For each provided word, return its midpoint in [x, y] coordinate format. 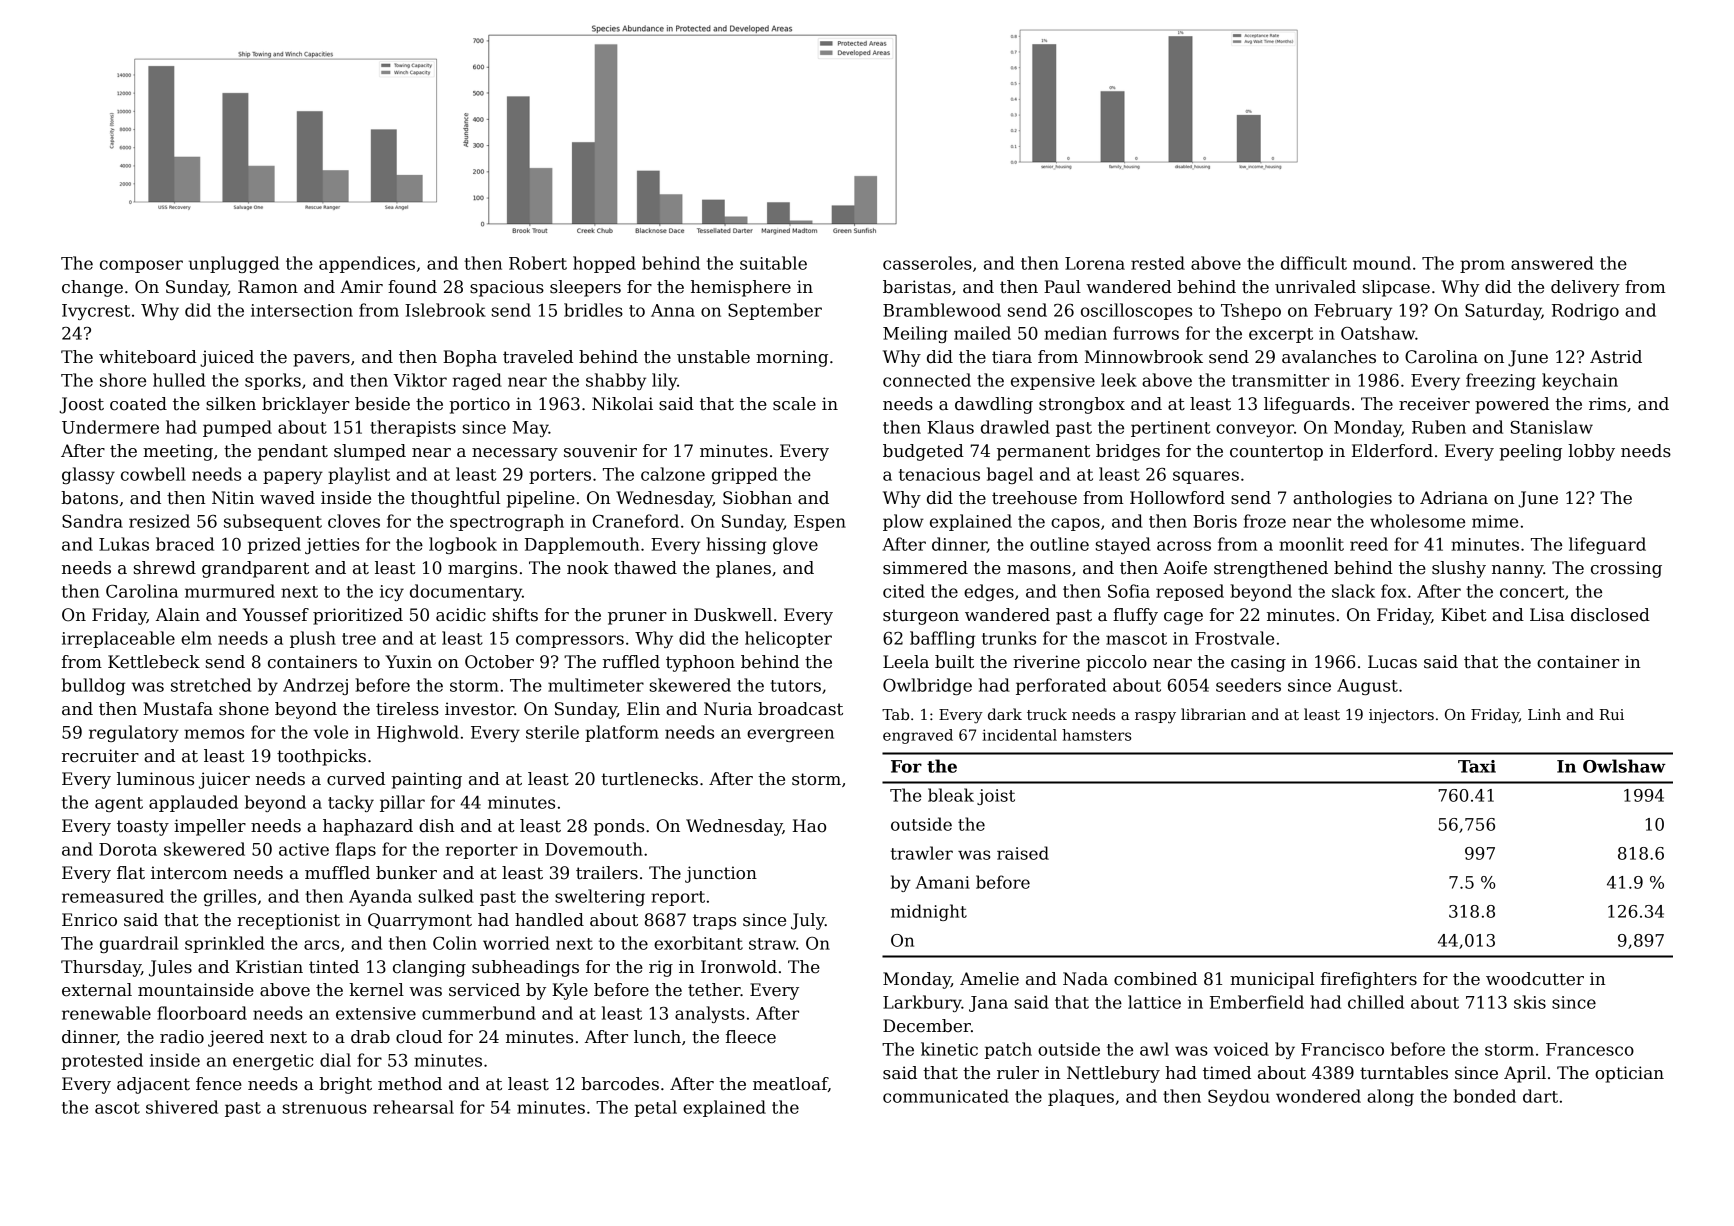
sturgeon [921, 617]
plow [903, 522]
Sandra [92, 521]
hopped [604, 264]
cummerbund [479, 1013]
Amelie [989, 979]
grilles [230, 897]
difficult [1314, 263]
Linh [1544, 714]
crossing [1626, 569]
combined [1155, 979]
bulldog [93, 686]
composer [141, 266]
